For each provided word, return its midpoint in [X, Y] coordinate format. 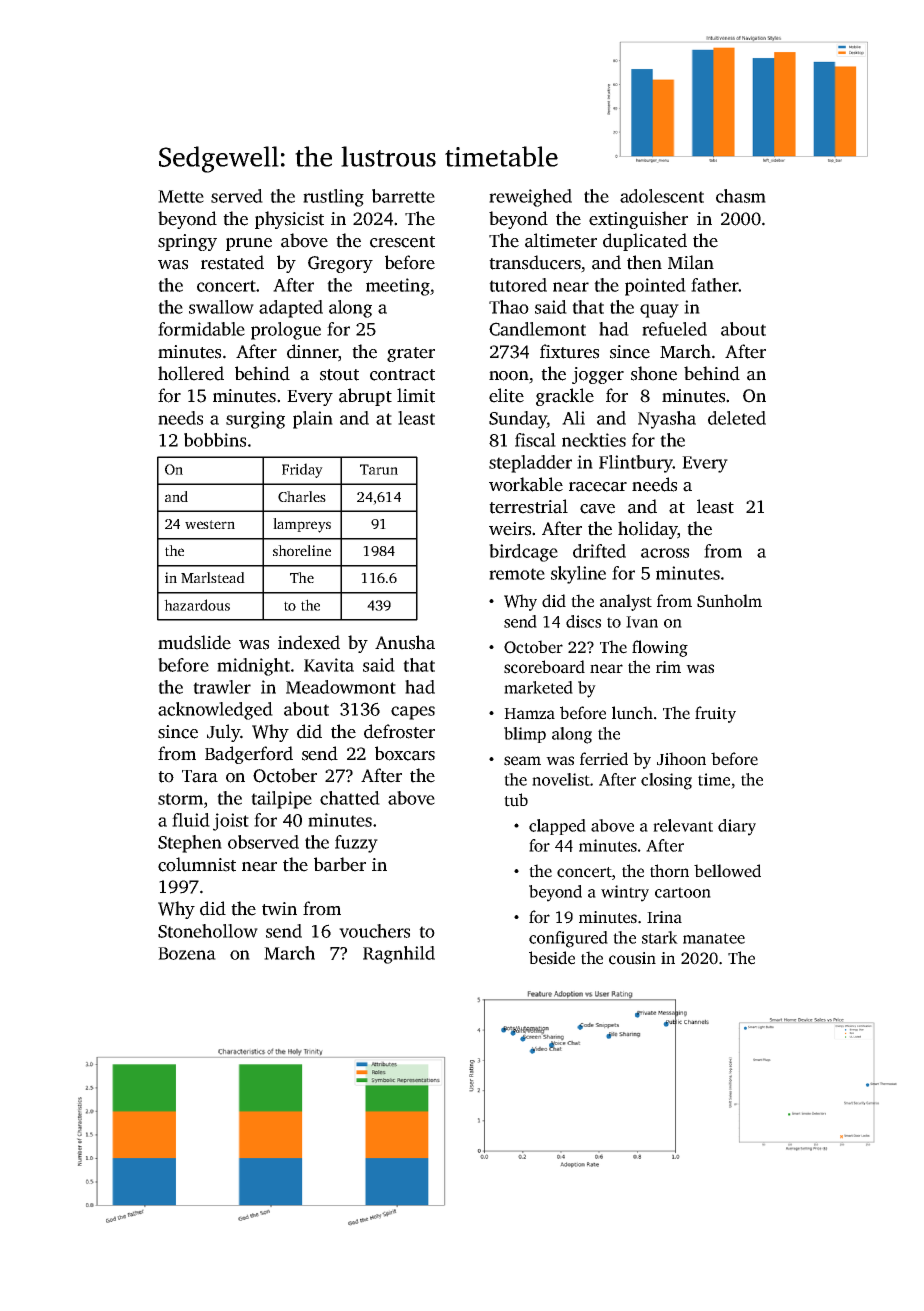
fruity [715, 714]
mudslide [194, 642]
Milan [691, 262]
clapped [557, 827]
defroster [399, 731]
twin [279, 909]
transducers [535, 262]
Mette [181, 196]
